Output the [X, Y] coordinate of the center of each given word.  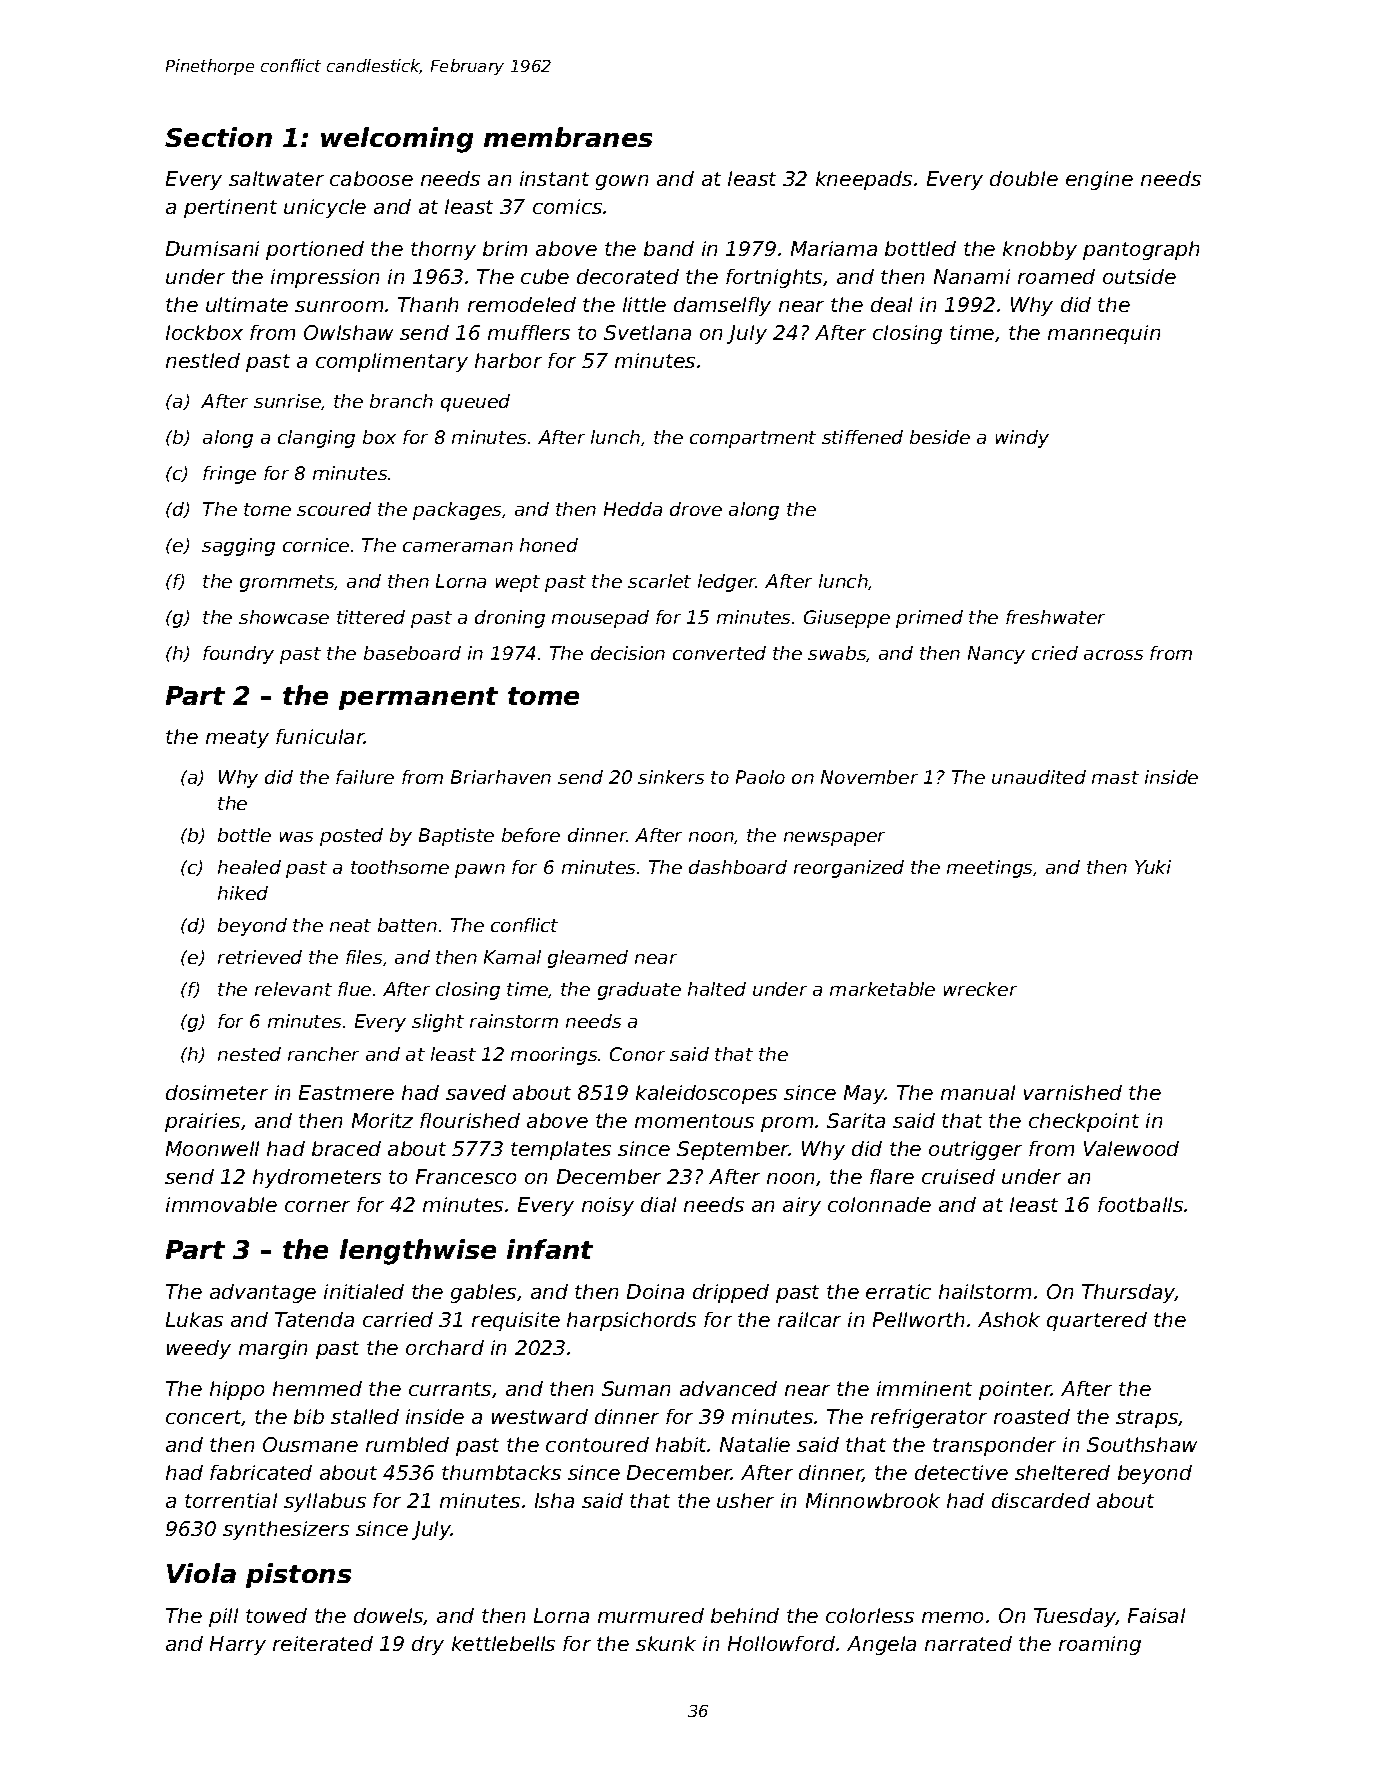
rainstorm [514, 1021]
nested [249, 1054]
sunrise [287, 401]
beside [940, 437]
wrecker [980, 989]
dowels [389, 1616]
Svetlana [647, 332]
